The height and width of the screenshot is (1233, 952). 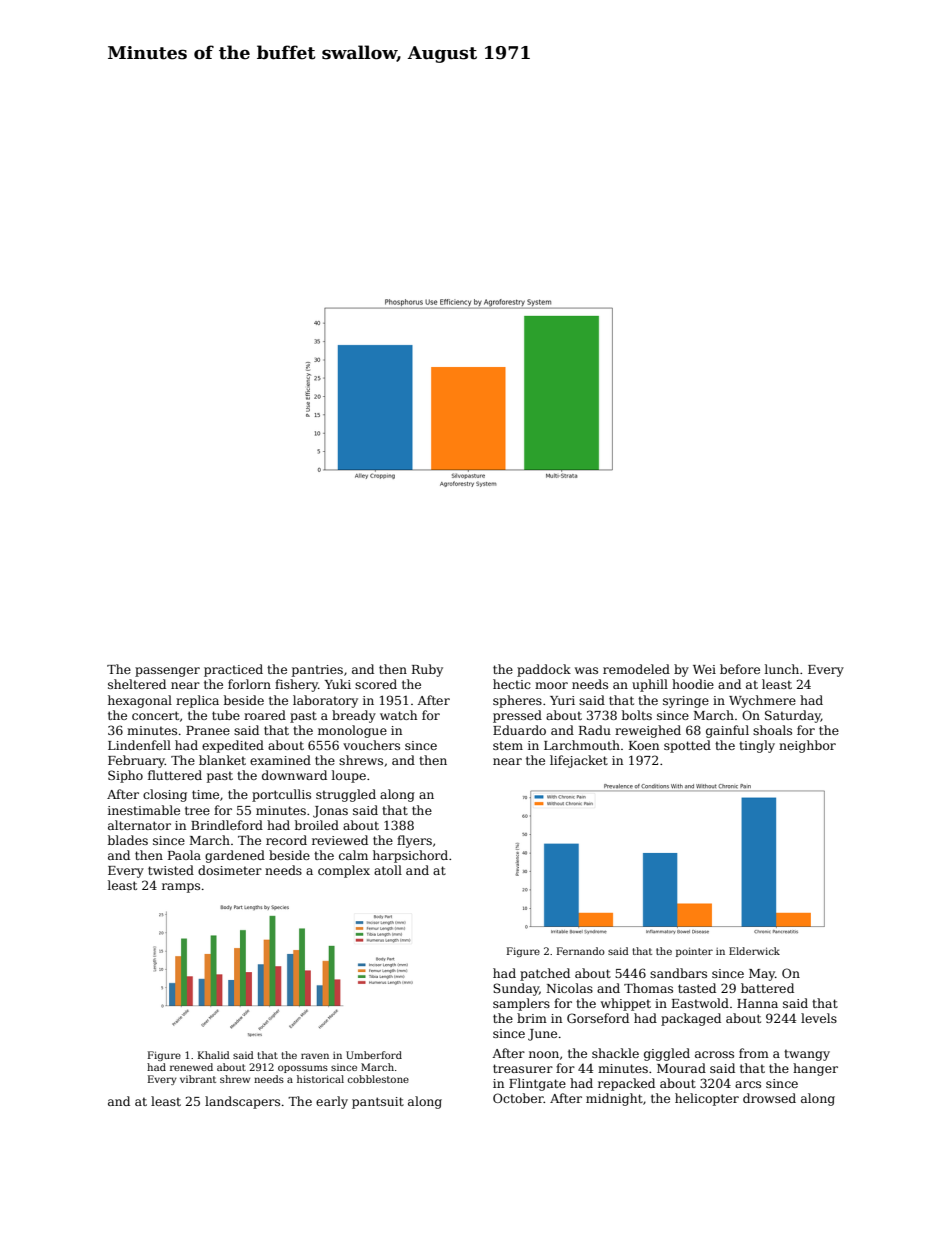 What do you see at coordinates (521, 1004) in the screenshot?
I see `samplers` at bounding box center [521, 1004].
